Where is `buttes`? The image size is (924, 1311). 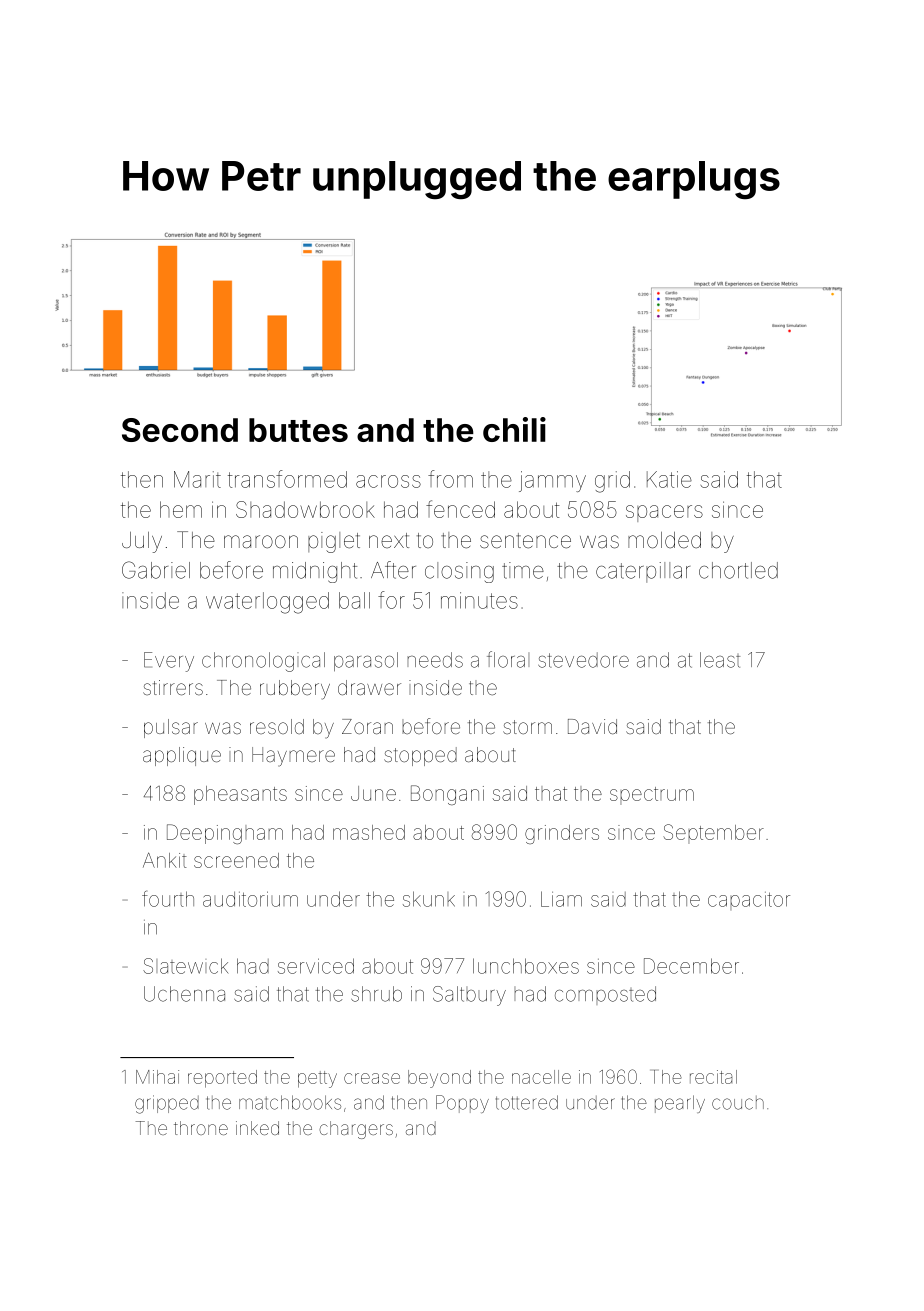 buttes is located at coordinates (298, 430).
